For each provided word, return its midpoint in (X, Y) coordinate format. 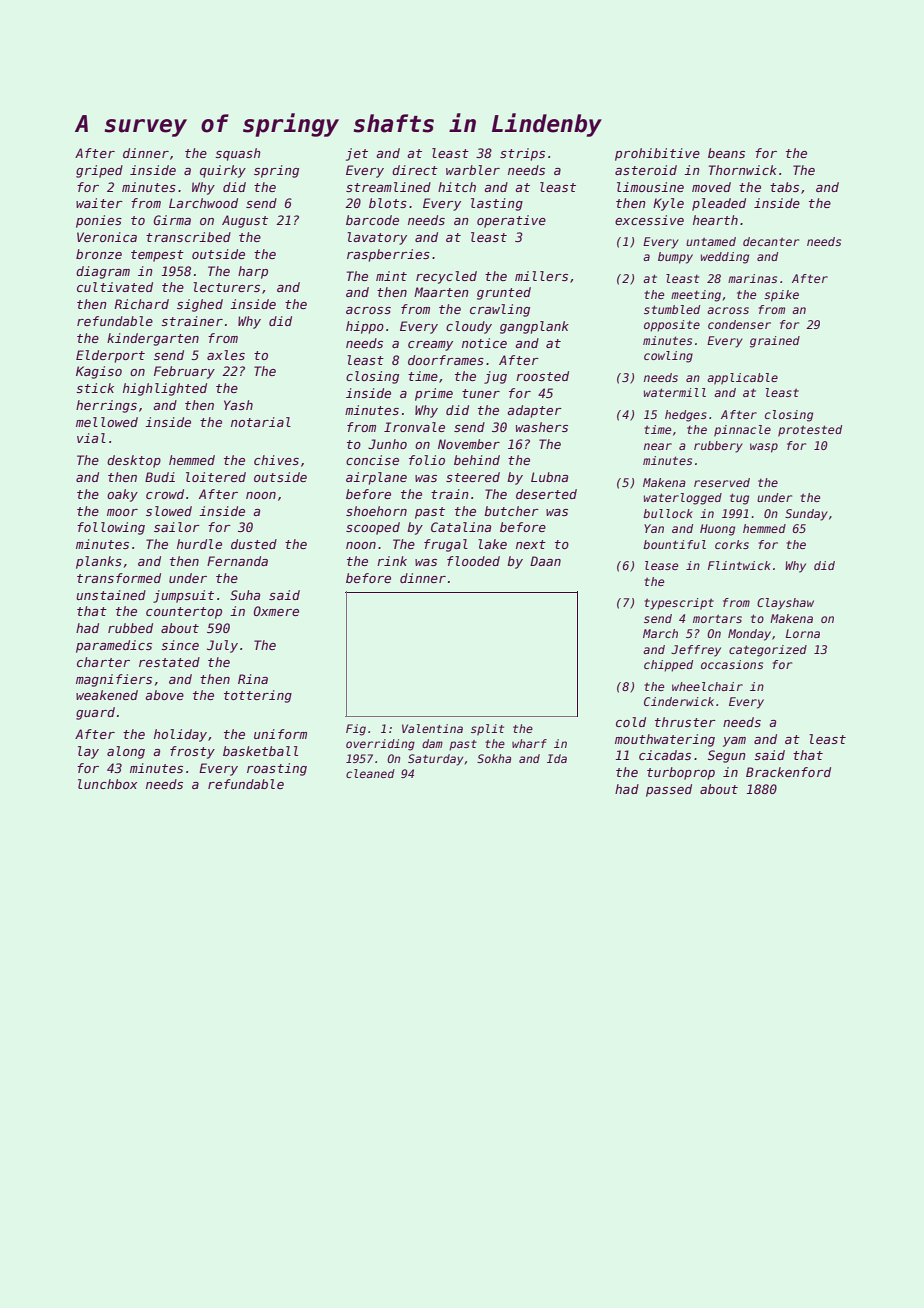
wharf (529, 743)
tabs (784, 187)
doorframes (446, 360)
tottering (258, 696)
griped (99, 171)
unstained (111, 595)
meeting (696, 296)
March (660, 633)
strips (522, 154)
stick (95, 388)
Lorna (803, 633)
